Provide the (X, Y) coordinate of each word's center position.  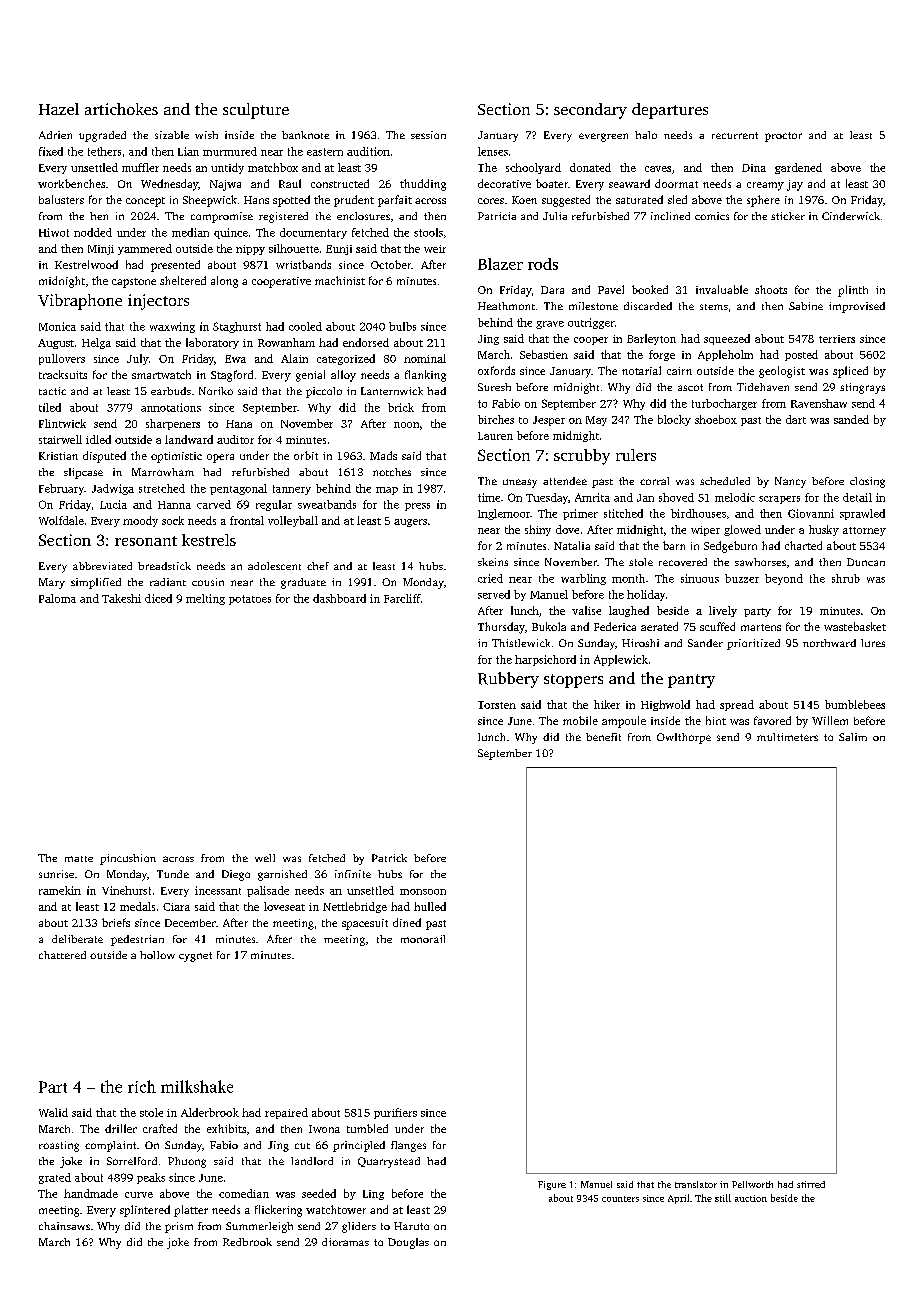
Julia (555, 216)
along (224, 282)
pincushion (128, 859)
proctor (783, 137)
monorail (423, 939)
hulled (430, 906)
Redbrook (247, 1242)
